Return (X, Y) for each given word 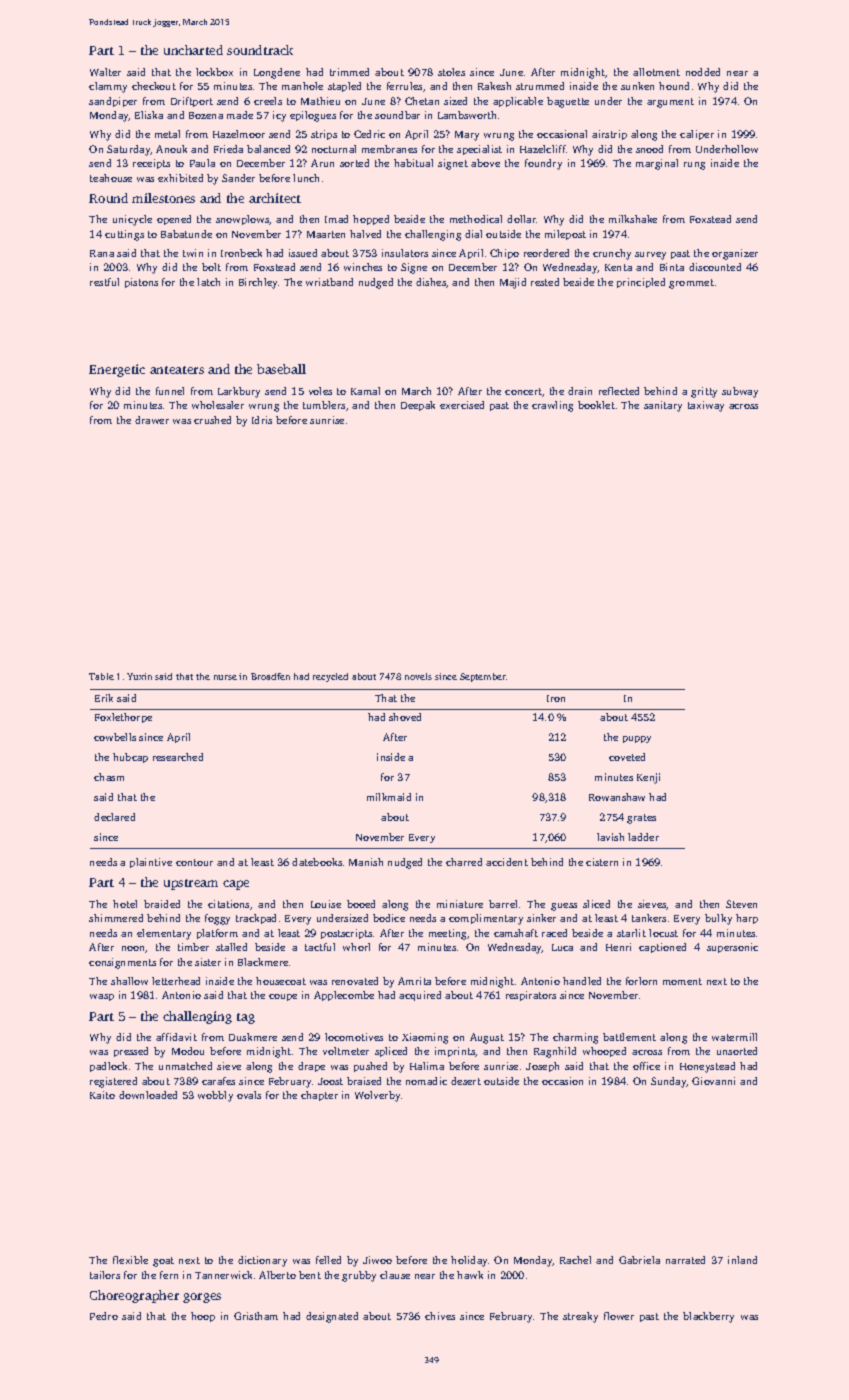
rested (545, 282)
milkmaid (389, 797)
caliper (697, 135)
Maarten (326, 234)
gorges (202, 1298)
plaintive (151, 863)
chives (440, 1316)
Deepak (418, 406)
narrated (685, 1260)
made (240, 115)
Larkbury (239, 392)
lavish (610, 837)
